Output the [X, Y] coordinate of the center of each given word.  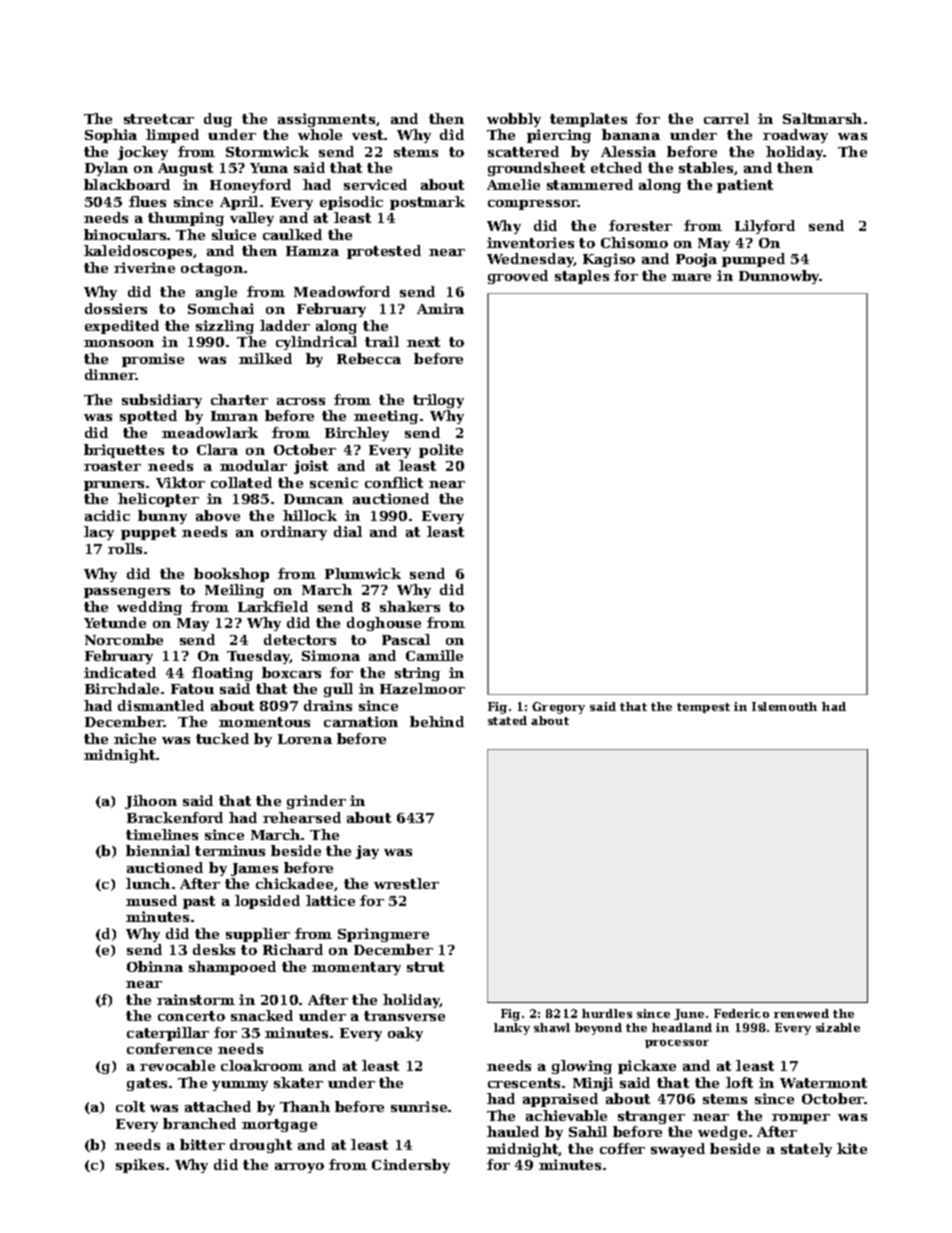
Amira [440, 308]
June [689, 1014]
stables [706, 167]
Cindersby [411, 1166]
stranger [651, 1117]
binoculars [125, 234]
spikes [140, 1166]
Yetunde [115, 622]
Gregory [558, 708]
